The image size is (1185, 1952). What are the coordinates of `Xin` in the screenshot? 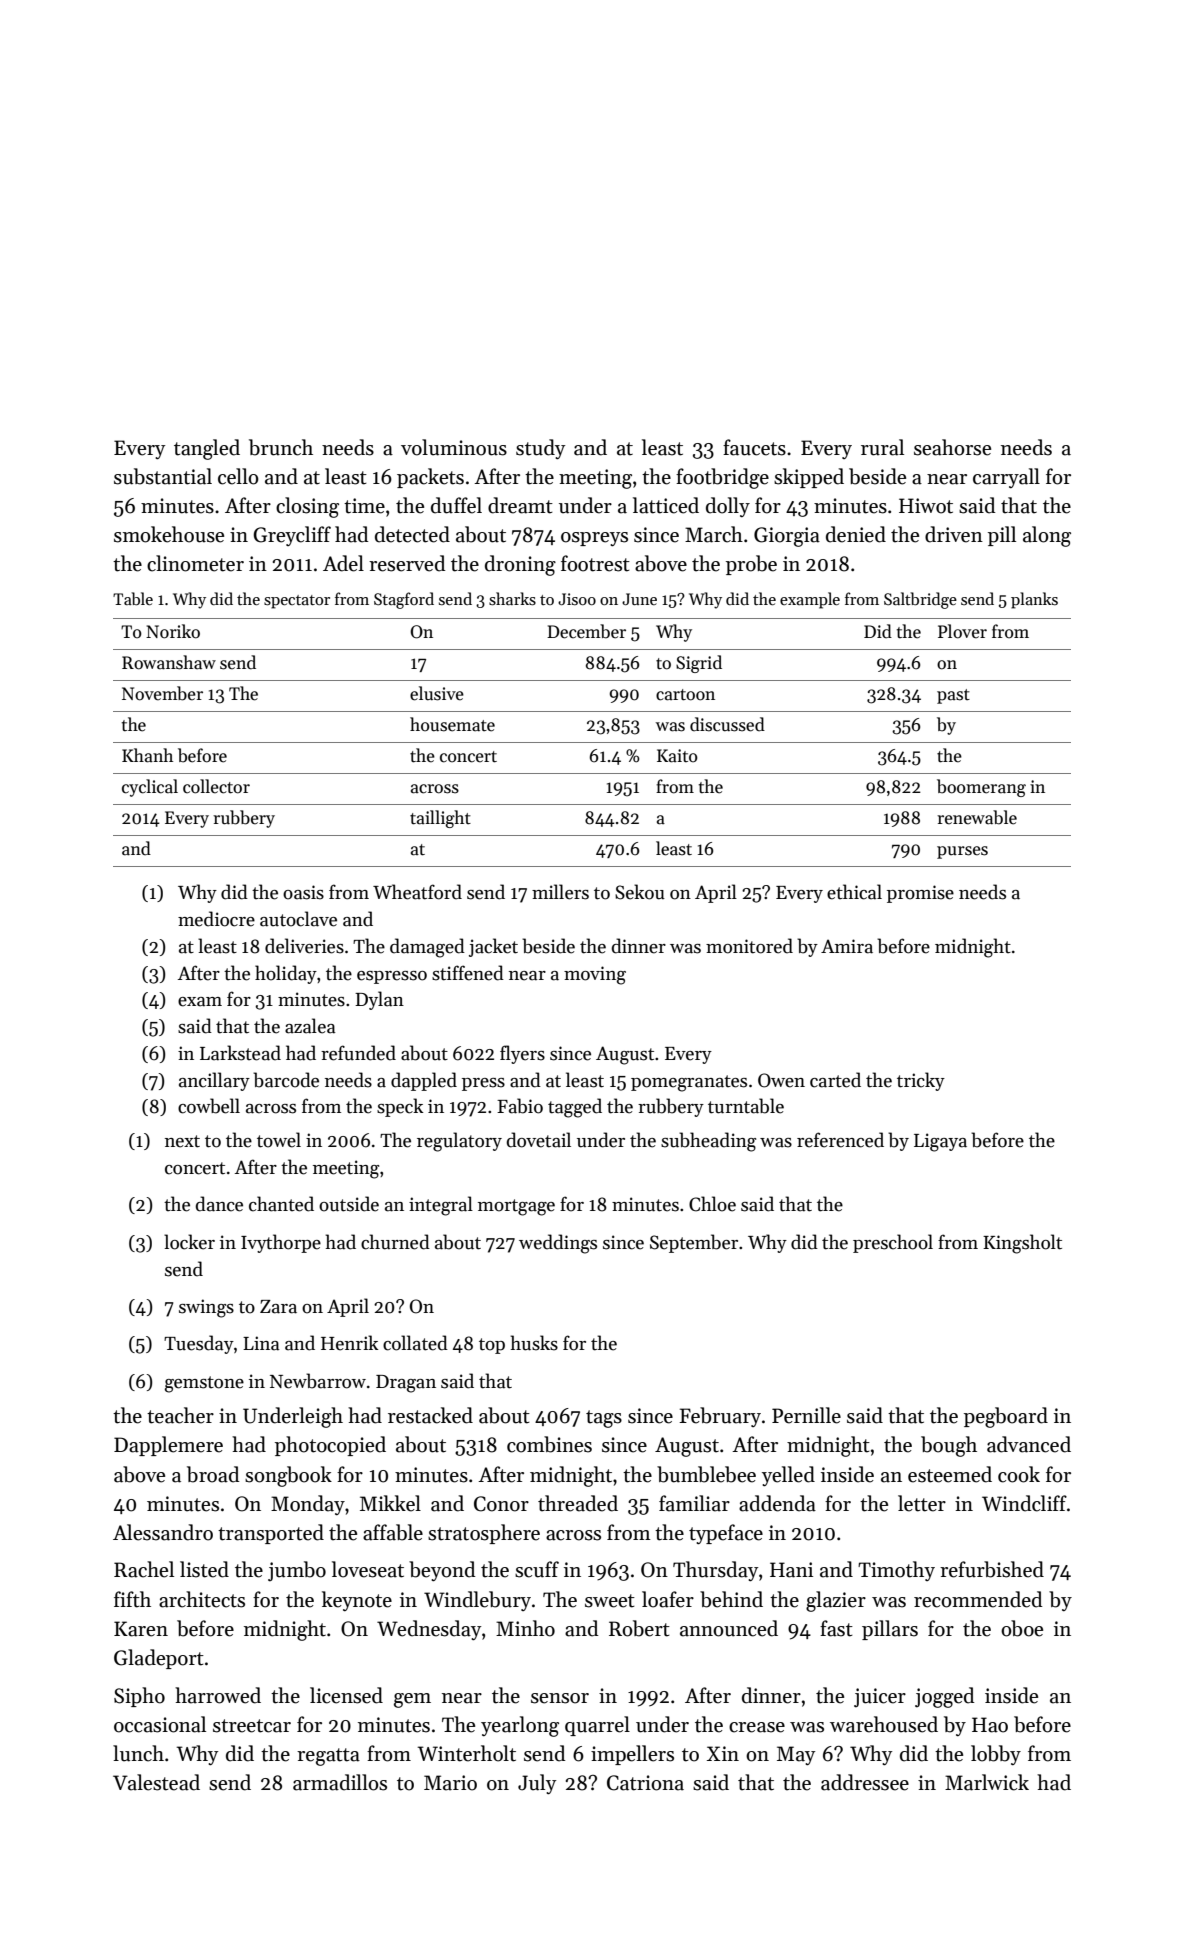 It's located at (723, 1753).
